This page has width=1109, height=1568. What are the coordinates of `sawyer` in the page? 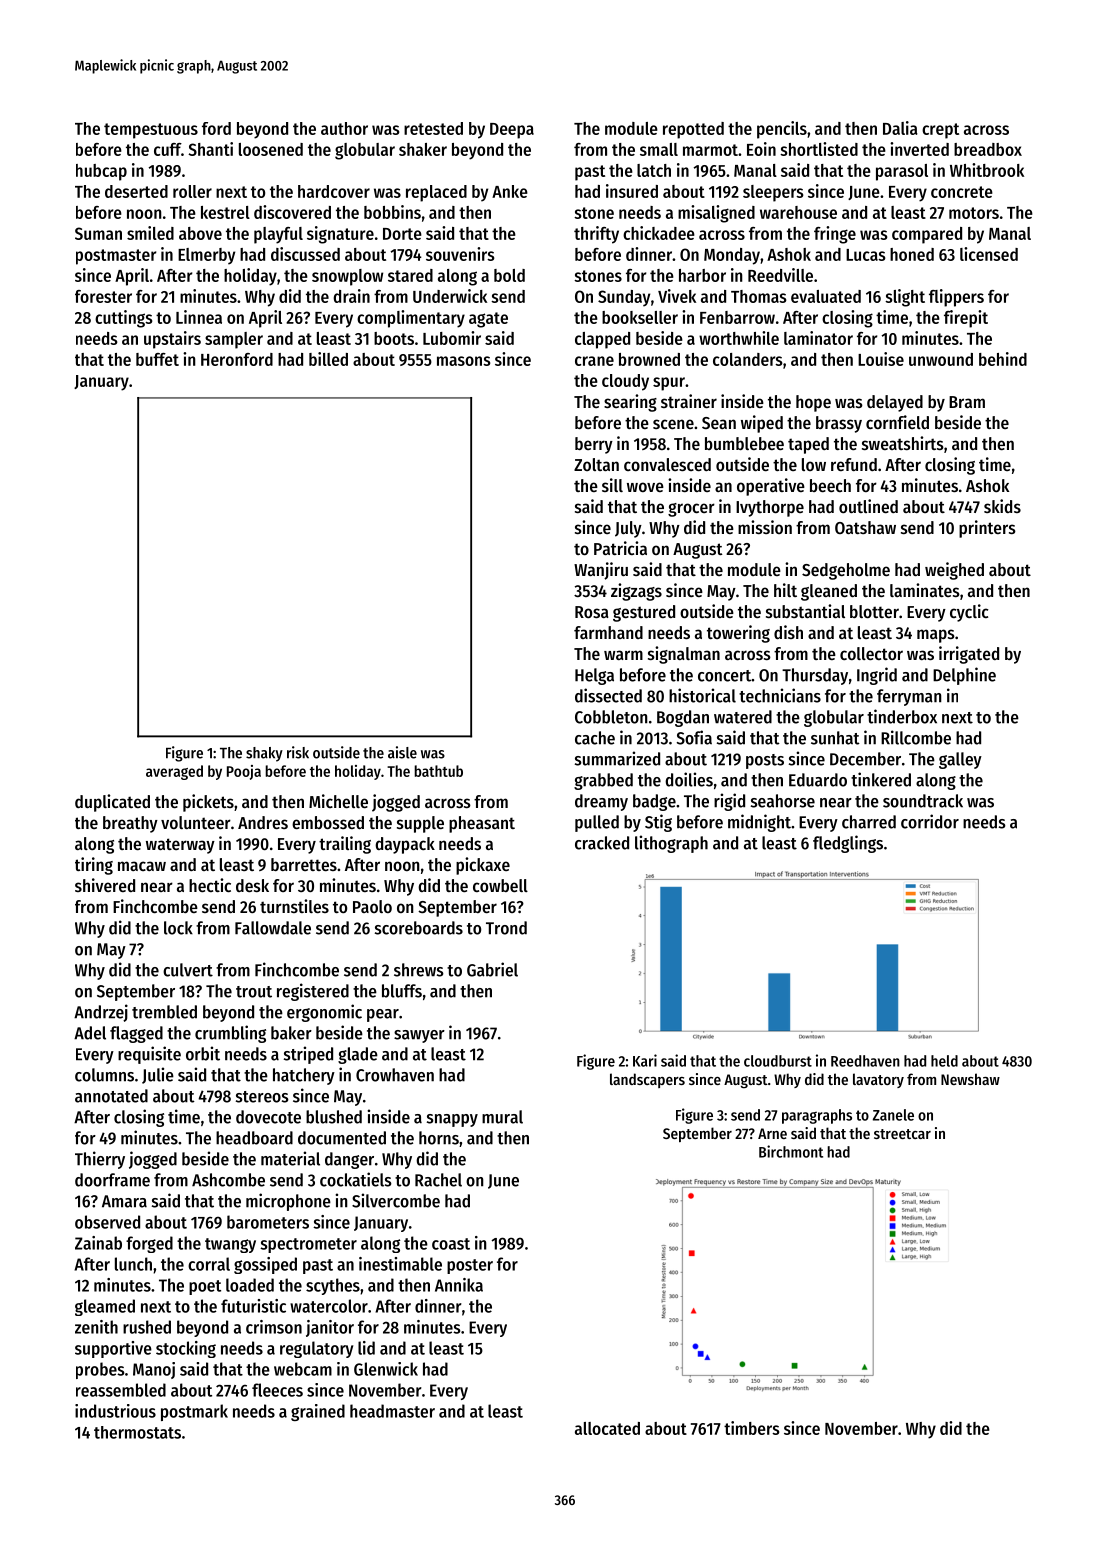 It's located at (419, 1036).
